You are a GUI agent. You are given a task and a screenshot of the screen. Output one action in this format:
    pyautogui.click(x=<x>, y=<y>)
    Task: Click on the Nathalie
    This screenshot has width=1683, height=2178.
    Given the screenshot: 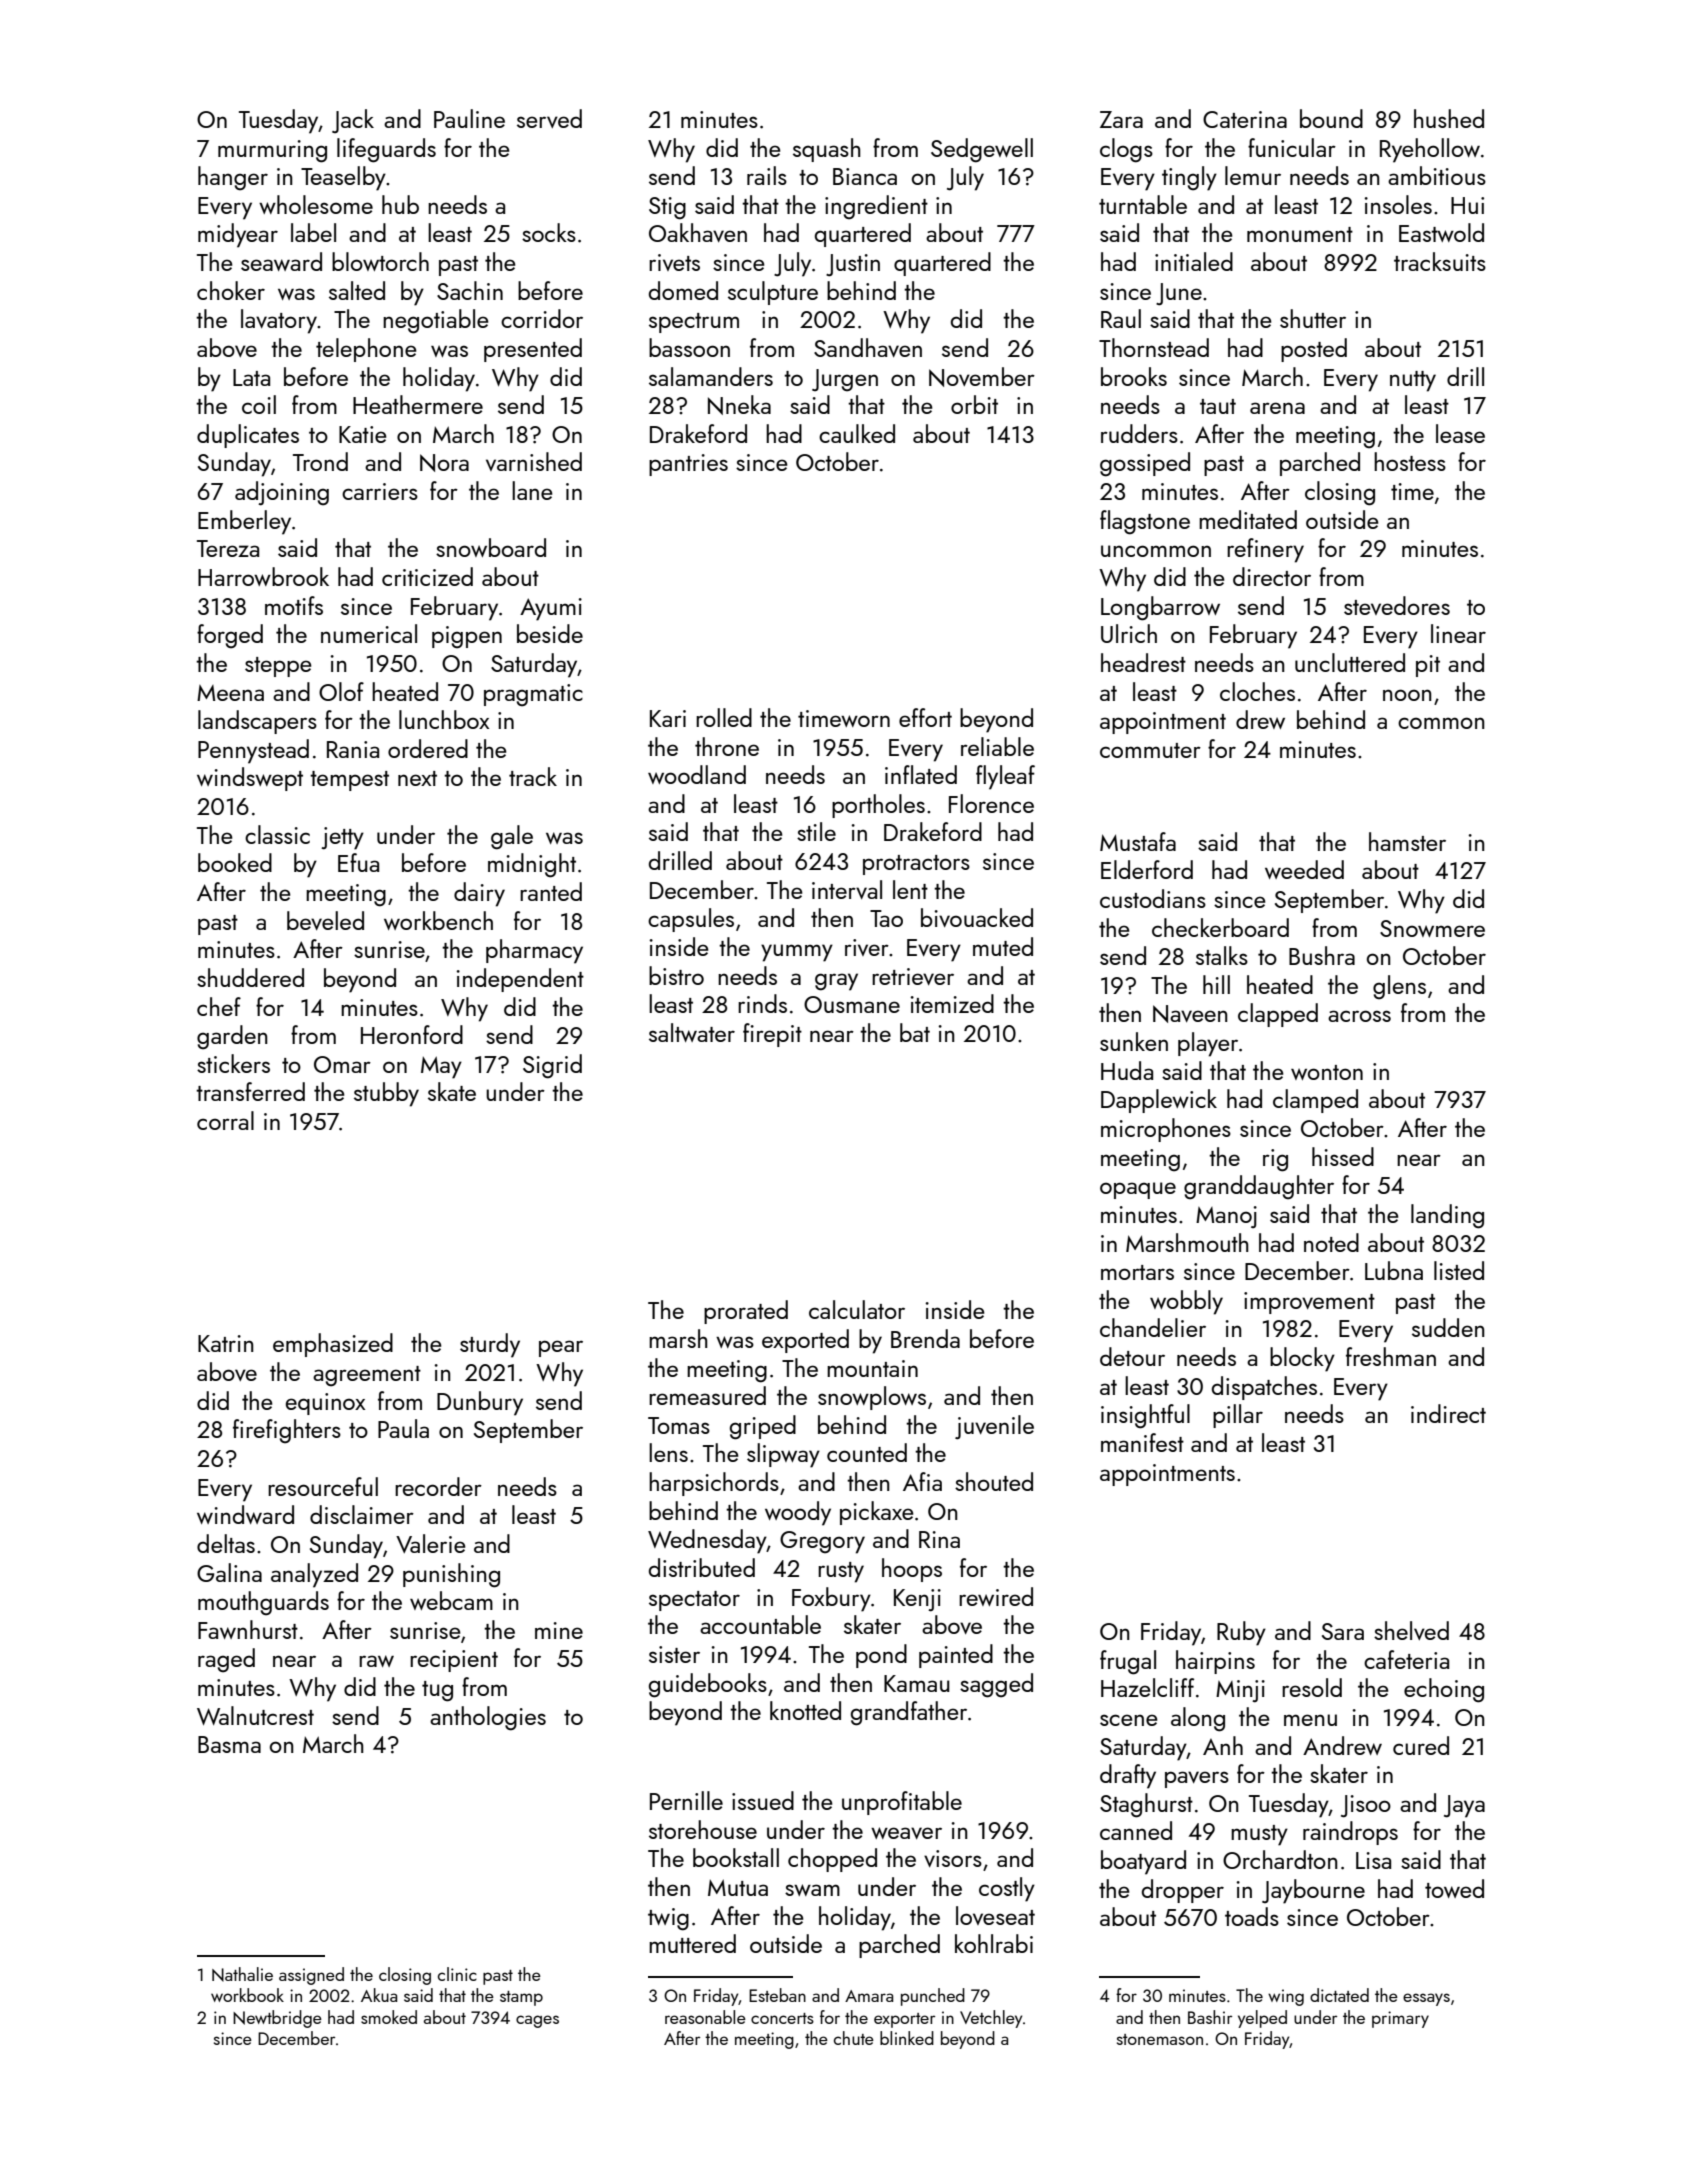 What is the action you would take?
    pyautogui.click(x=242, y=1974)
